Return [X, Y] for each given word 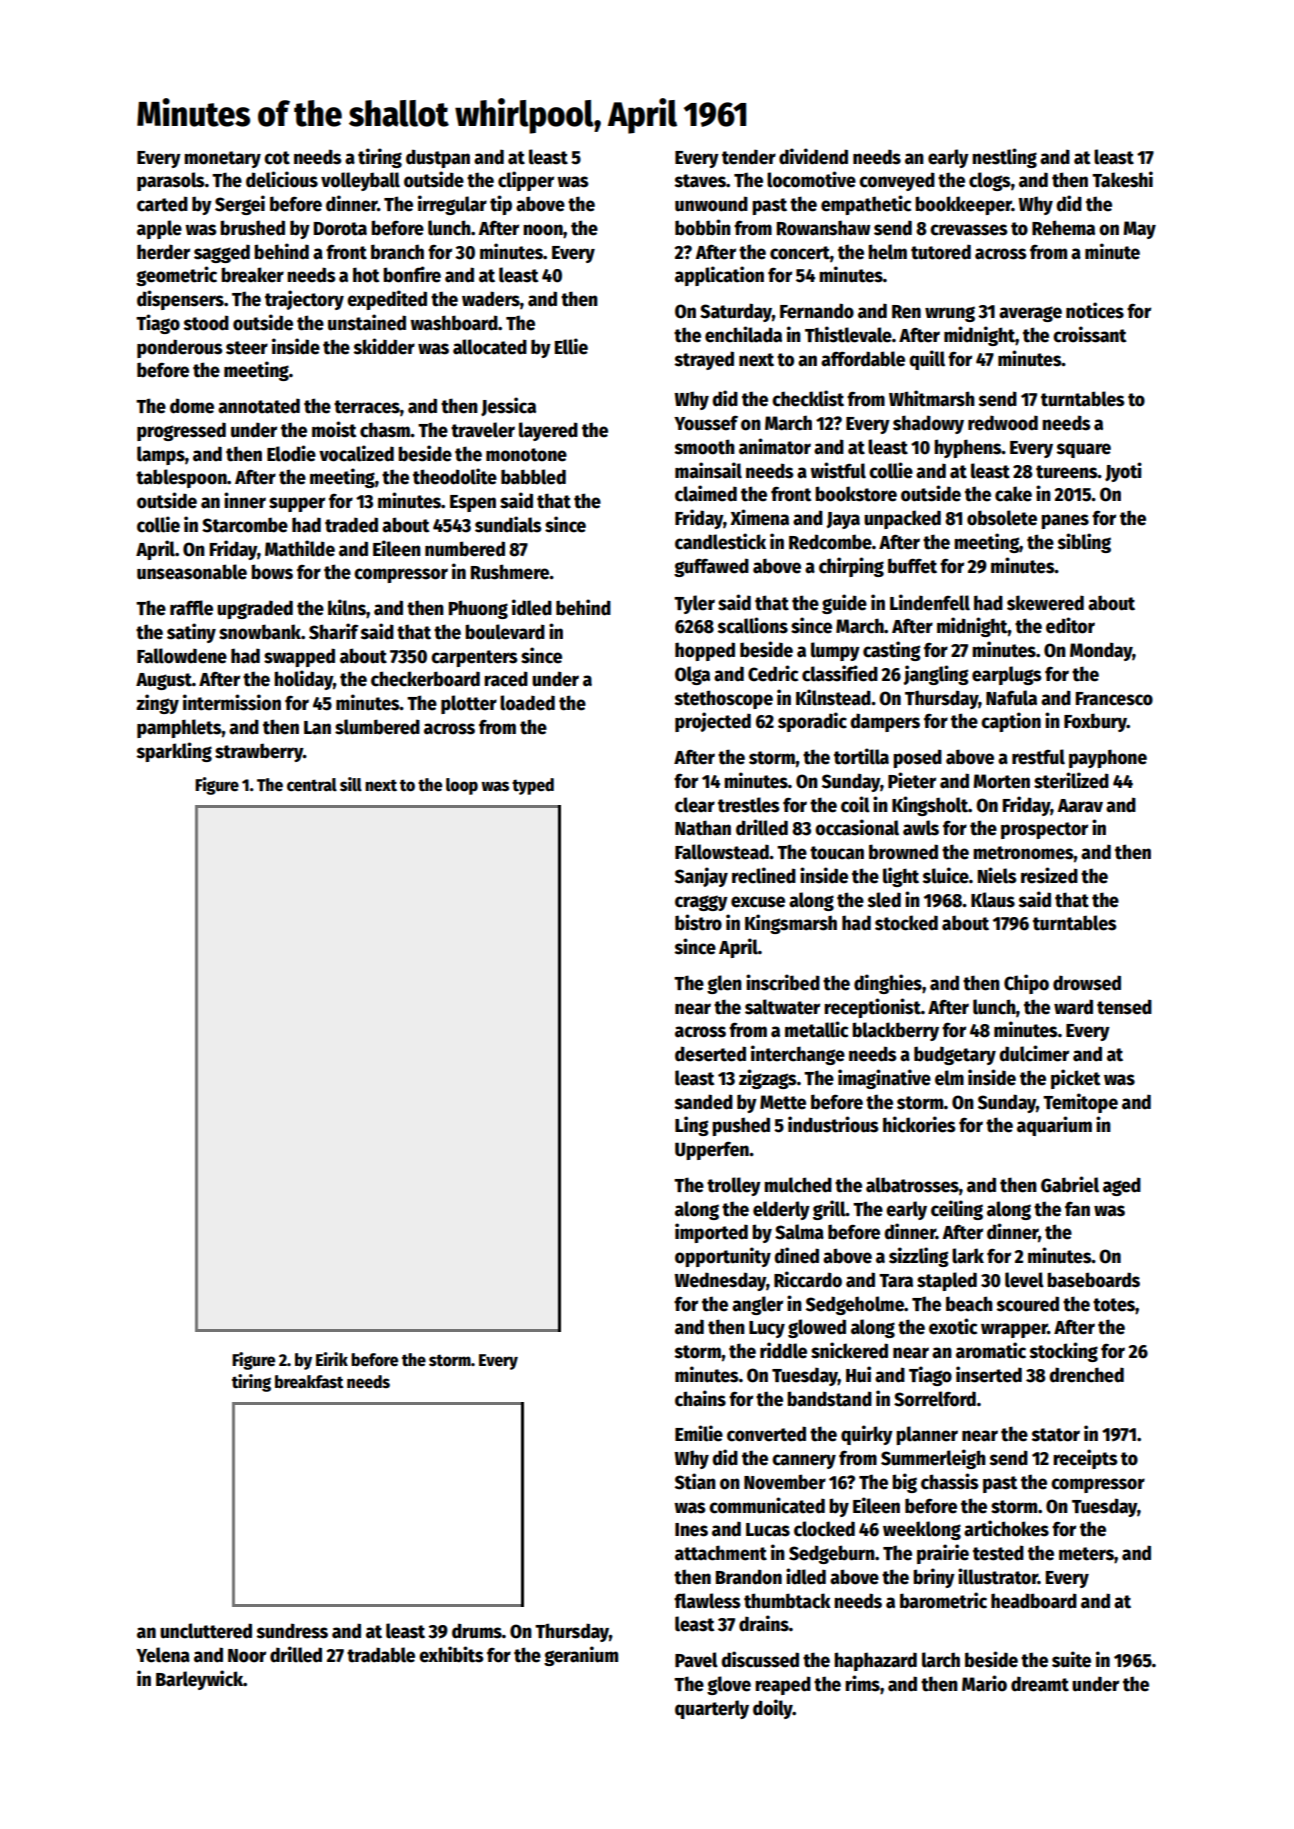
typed [533, 786]
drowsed [1087, 983]
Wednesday [720, 1281]
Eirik [332, 1359]
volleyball [360, 181]
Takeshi [1122, 179]
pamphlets [179, 728]
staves [700, 181]
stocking [1064, 1352]
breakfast [309, 1382]
